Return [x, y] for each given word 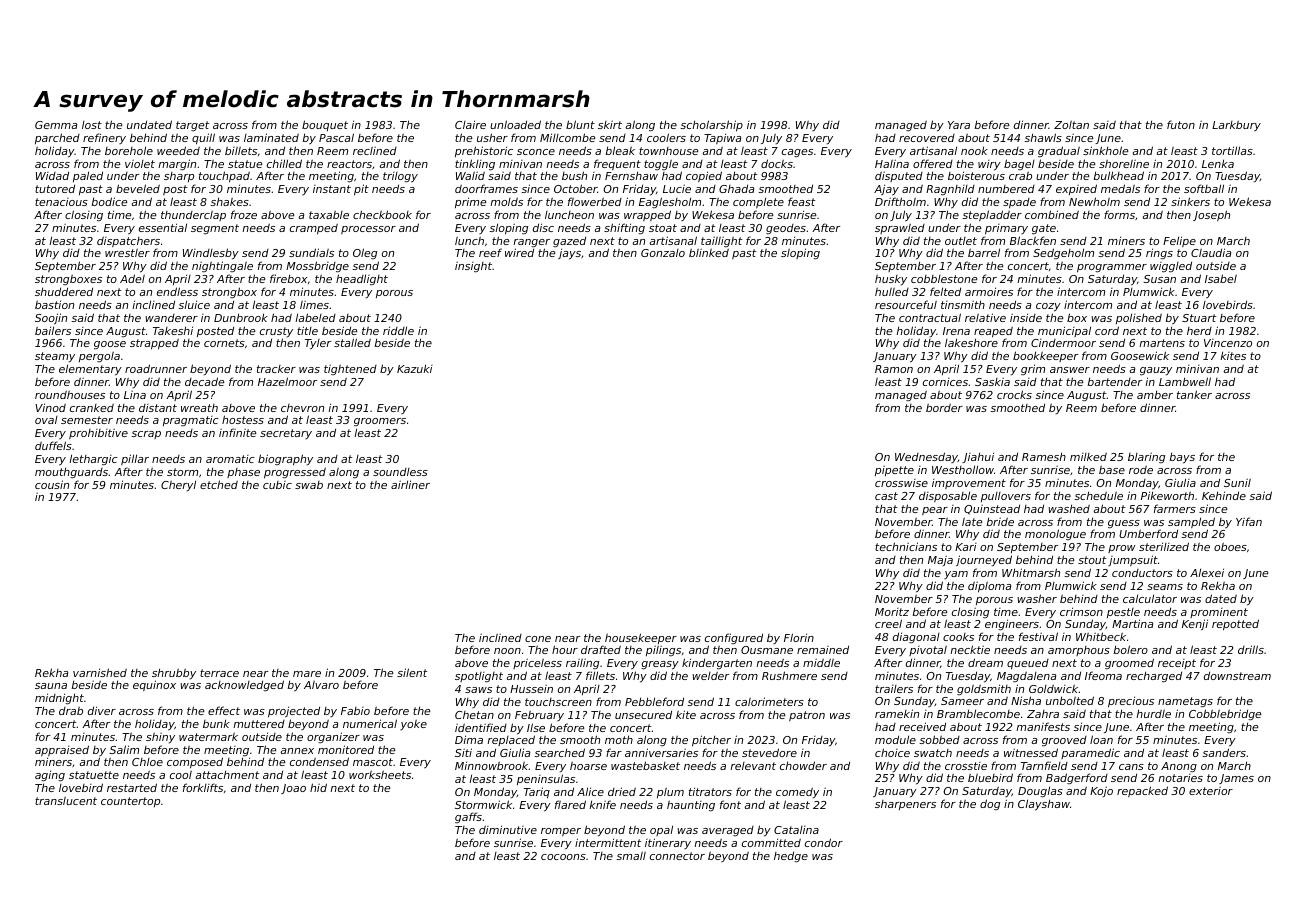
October [576, 188]
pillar [135, 459]
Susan [1159, 279]
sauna [51, 686]
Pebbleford [654, 701]
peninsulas [546, 779]
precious [1131, 702]
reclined [375, 151]
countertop [130, 802]
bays [1182, 458]
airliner [410, 484]
